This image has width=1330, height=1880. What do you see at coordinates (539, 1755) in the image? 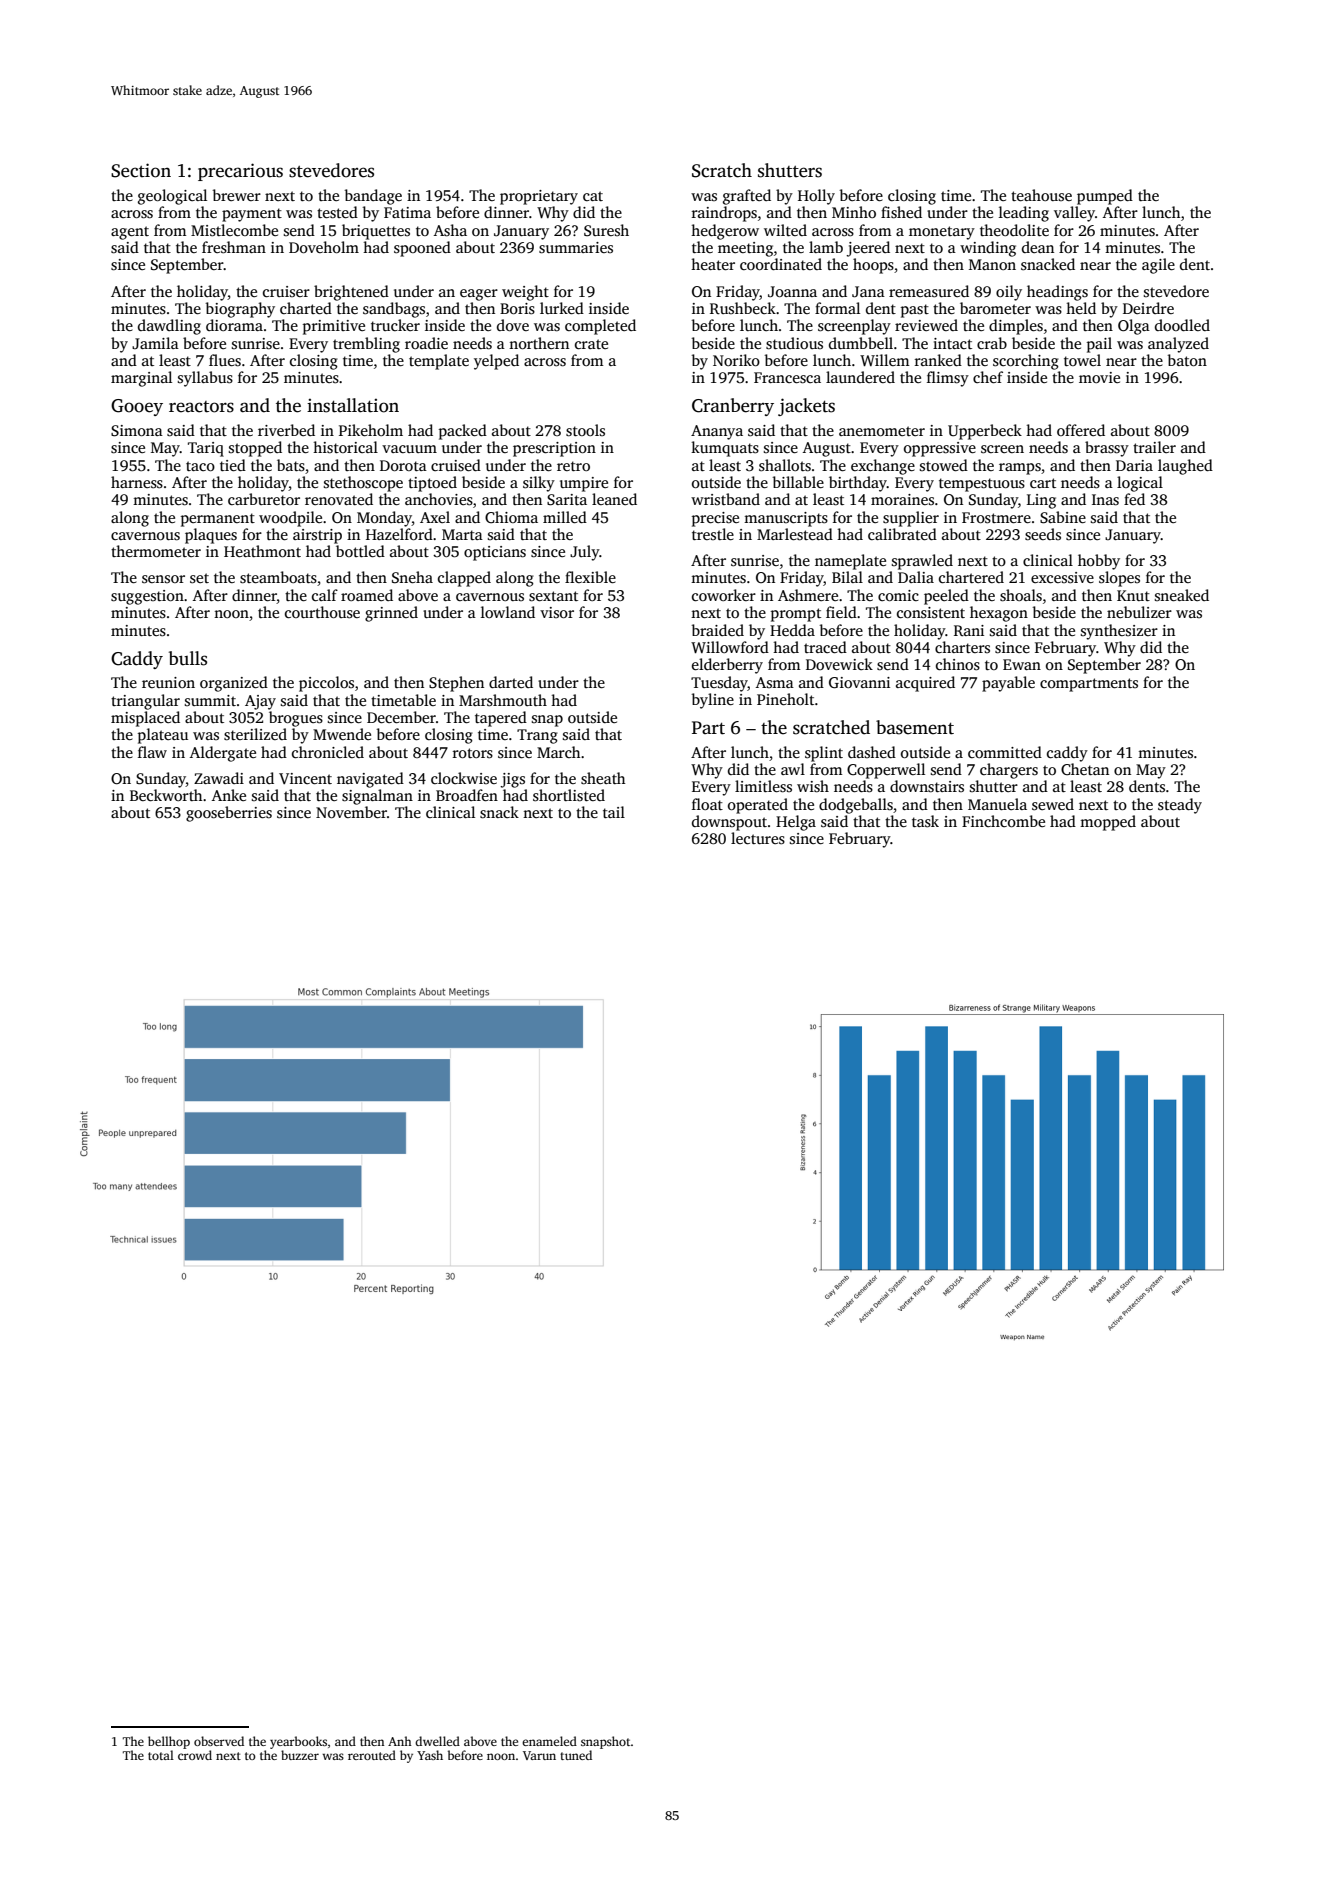
I see `Varun` at bounding box center [539, 1755].
